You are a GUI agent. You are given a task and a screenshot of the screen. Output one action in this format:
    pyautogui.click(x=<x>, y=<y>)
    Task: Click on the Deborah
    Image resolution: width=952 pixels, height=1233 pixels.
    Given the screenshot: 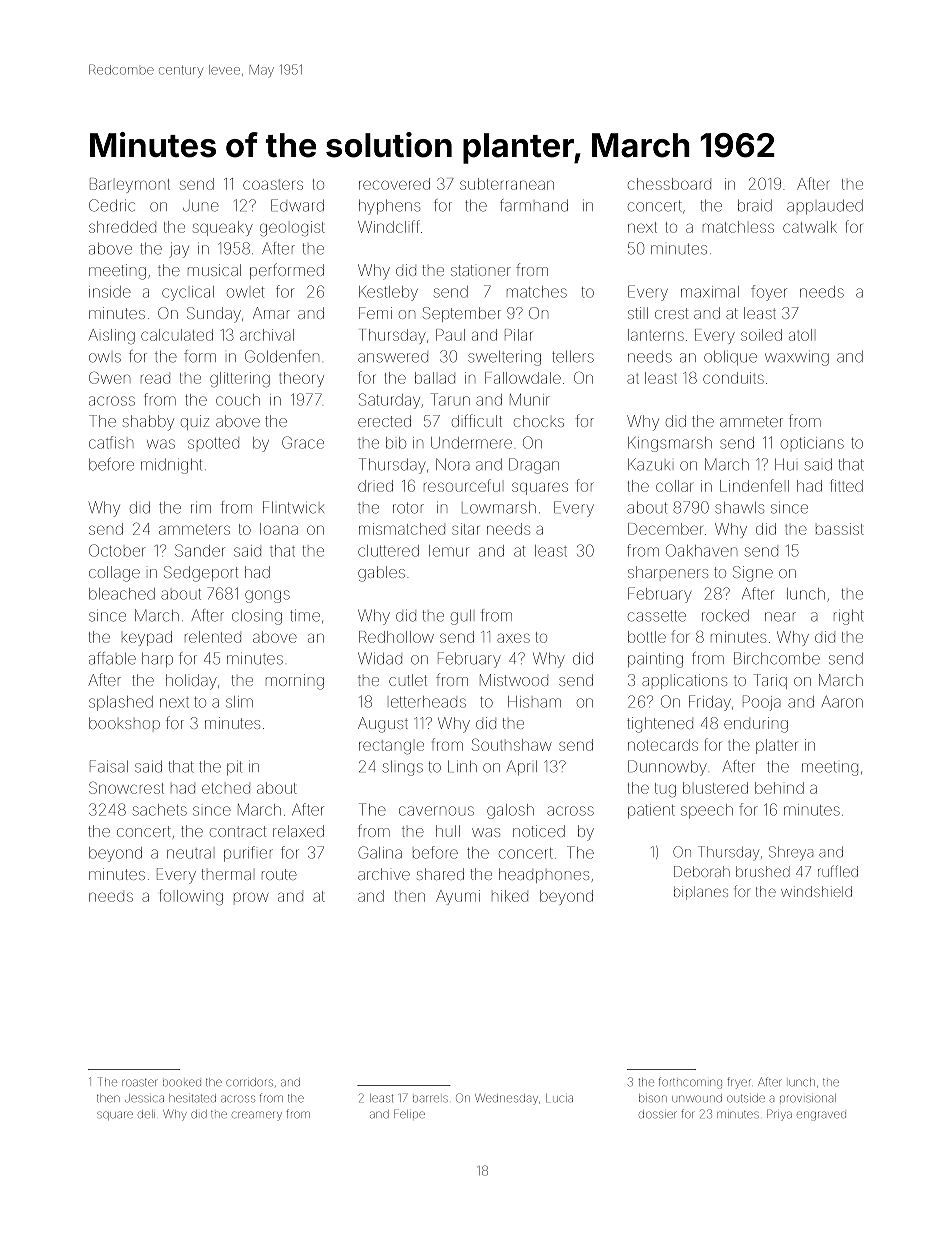 What is the action you would take?
    pyautogui.click(x=702, y=871)
